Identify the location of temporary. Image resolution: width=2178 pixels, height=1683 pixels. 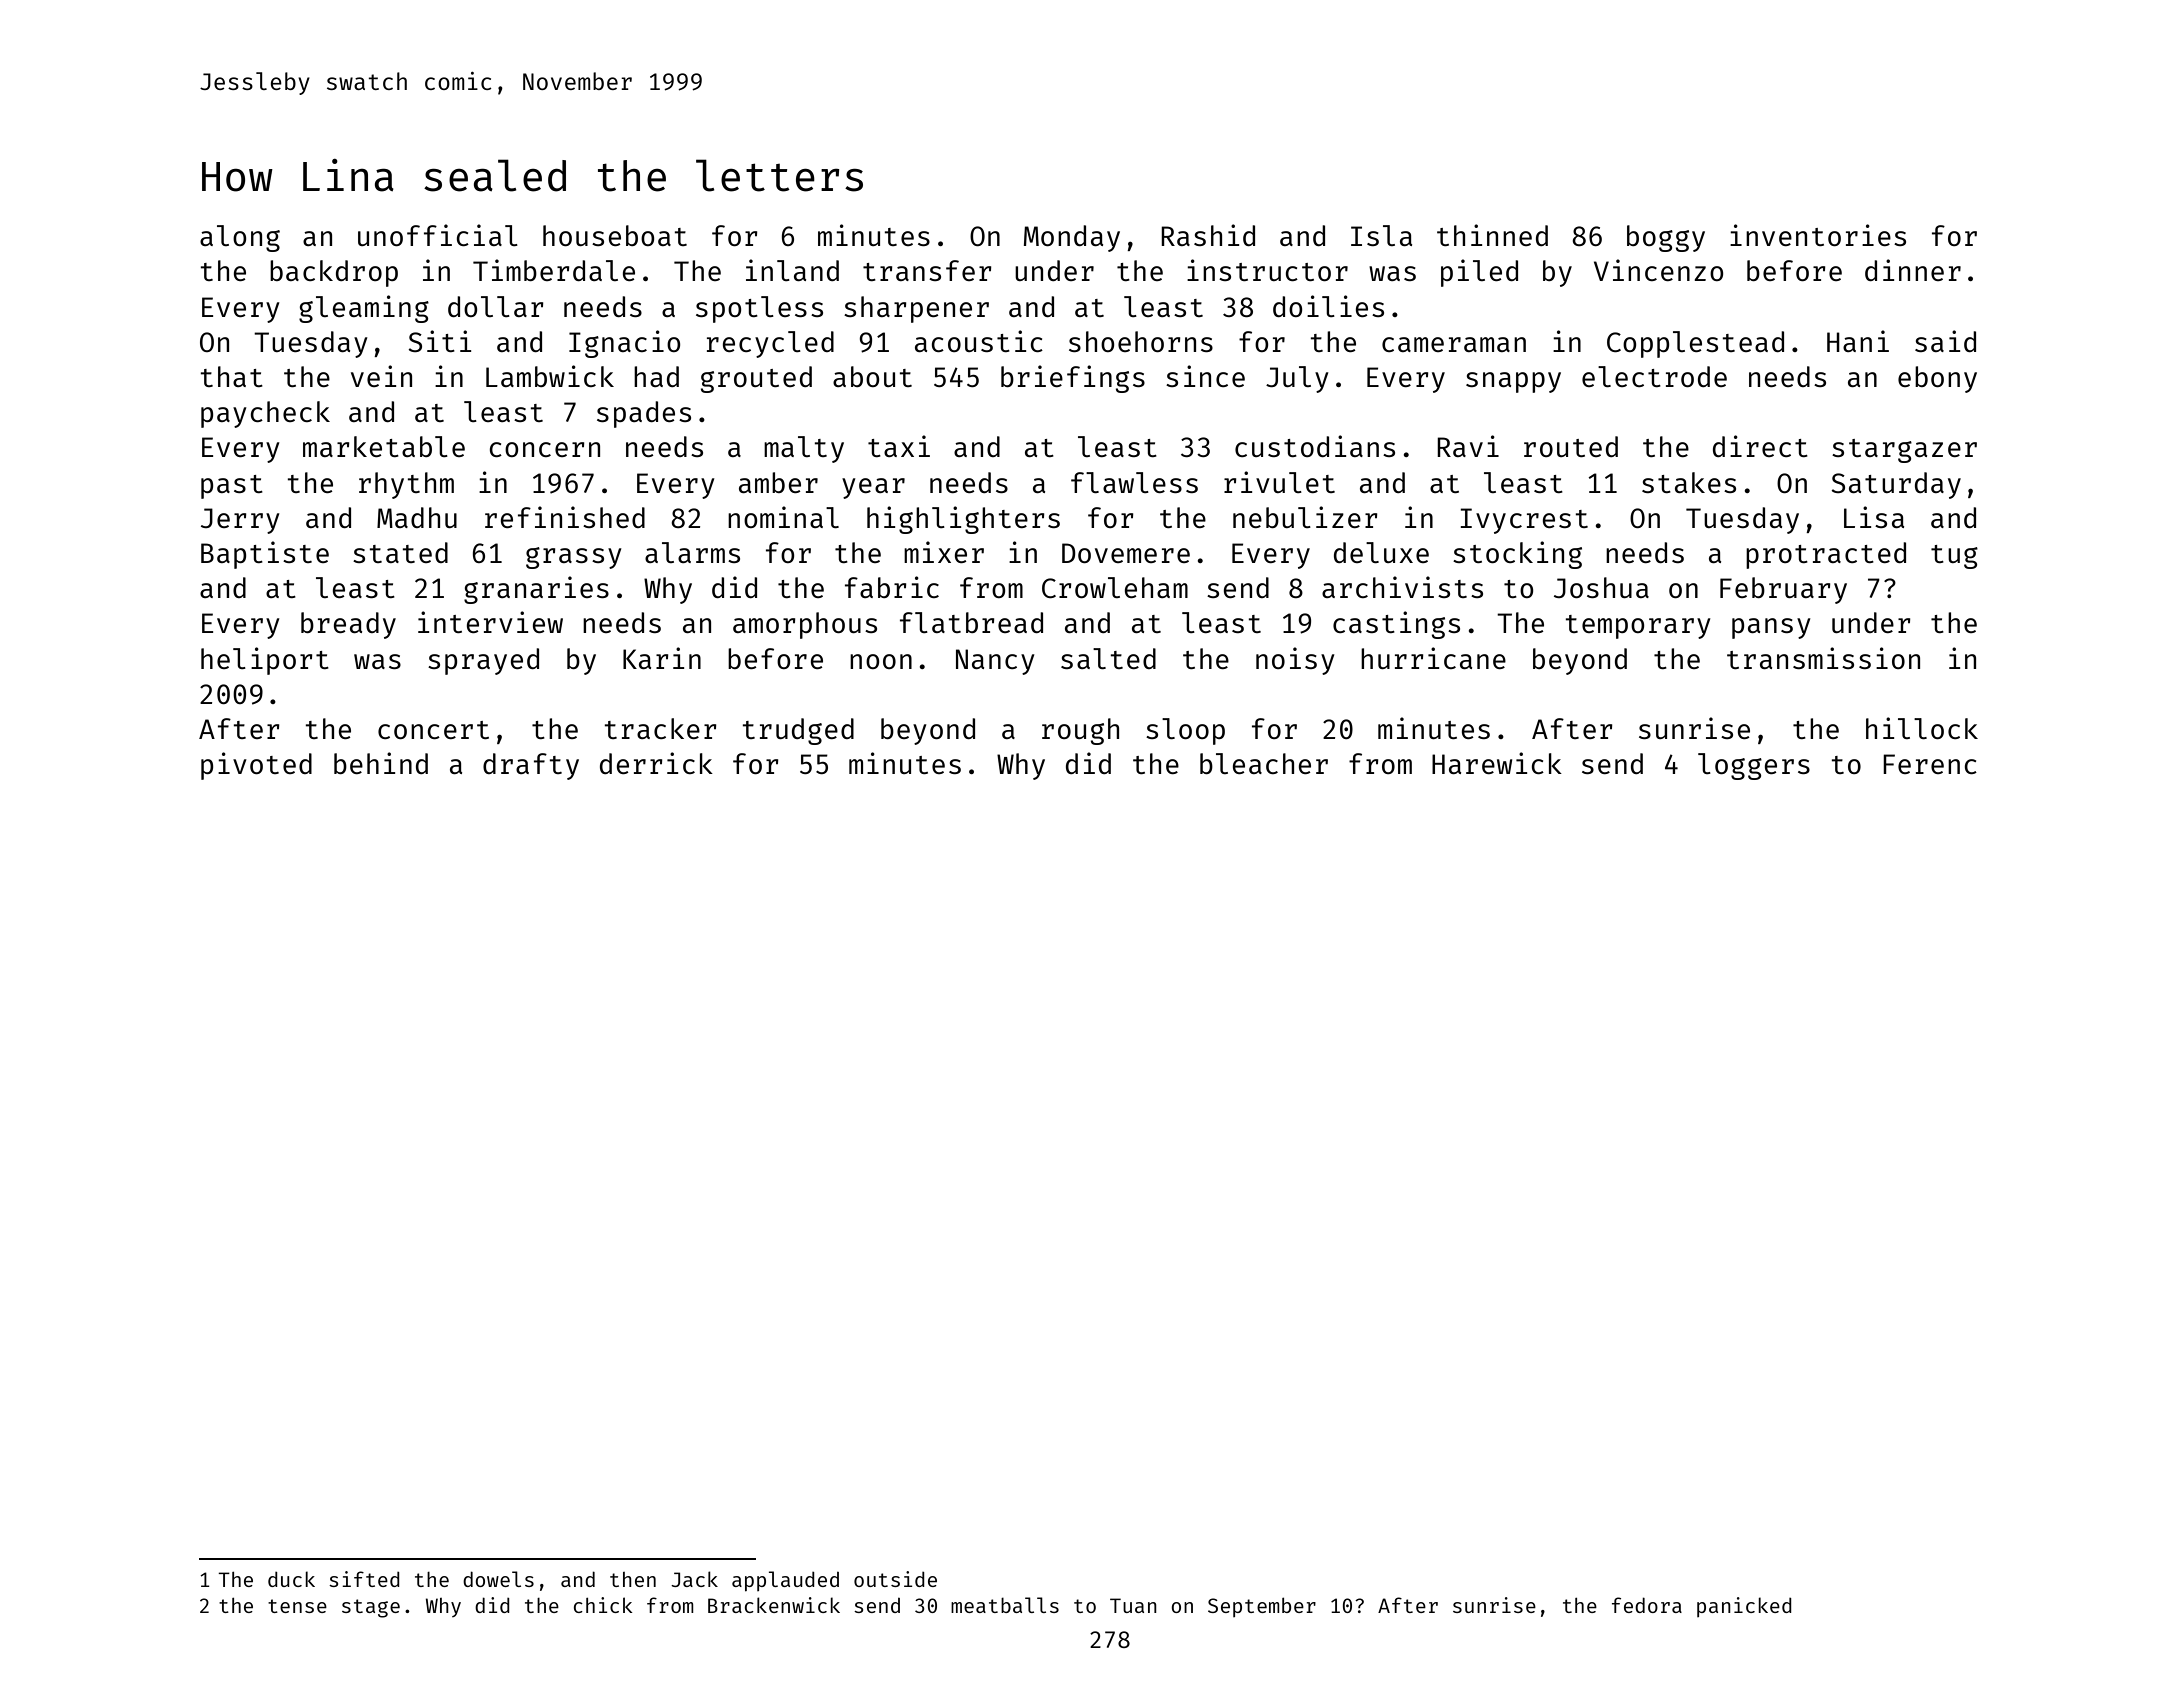
(1638, 627).
